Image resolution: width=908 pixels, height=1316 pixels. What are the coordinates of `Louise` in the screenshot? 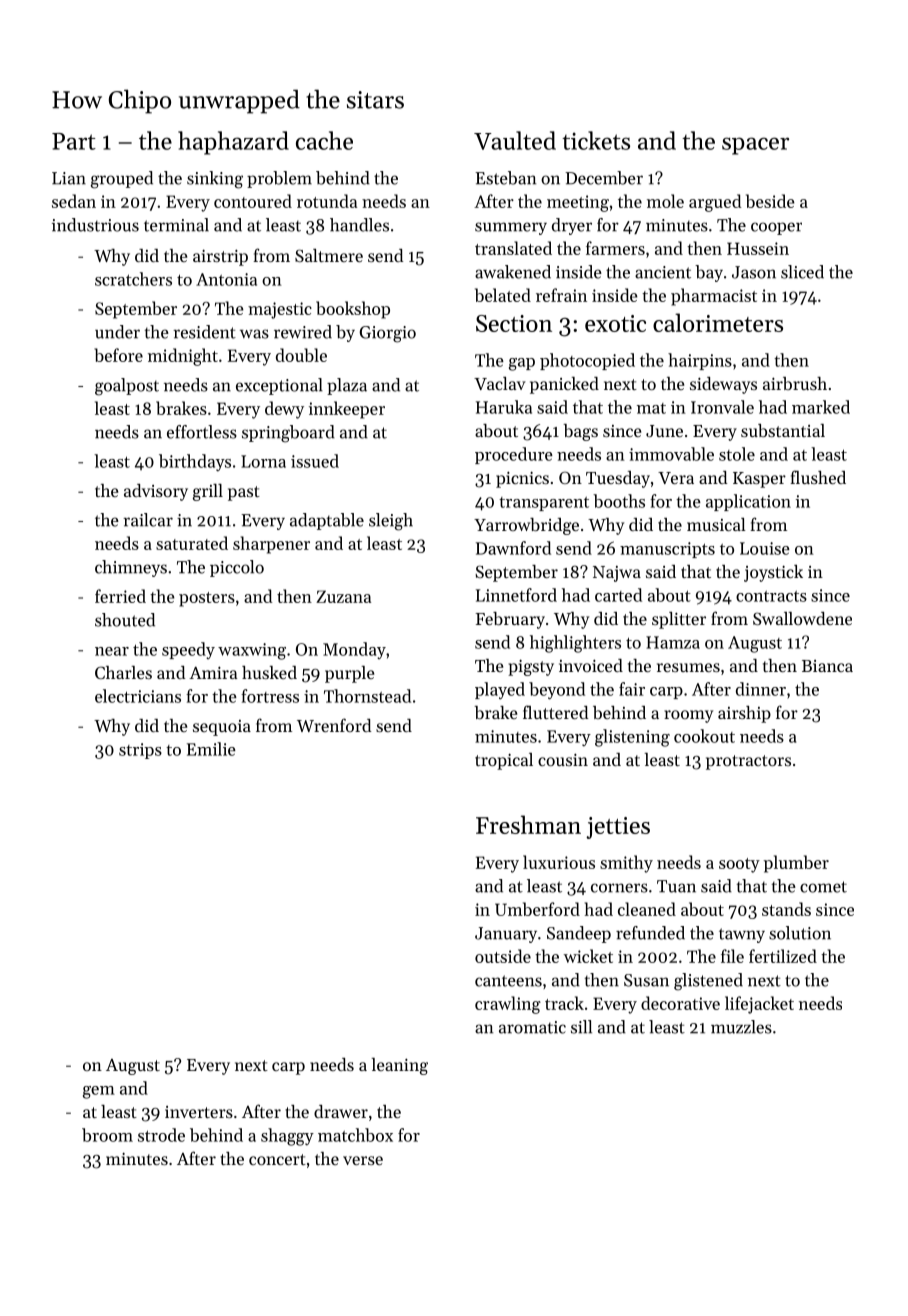 It's located at (765, 548).
